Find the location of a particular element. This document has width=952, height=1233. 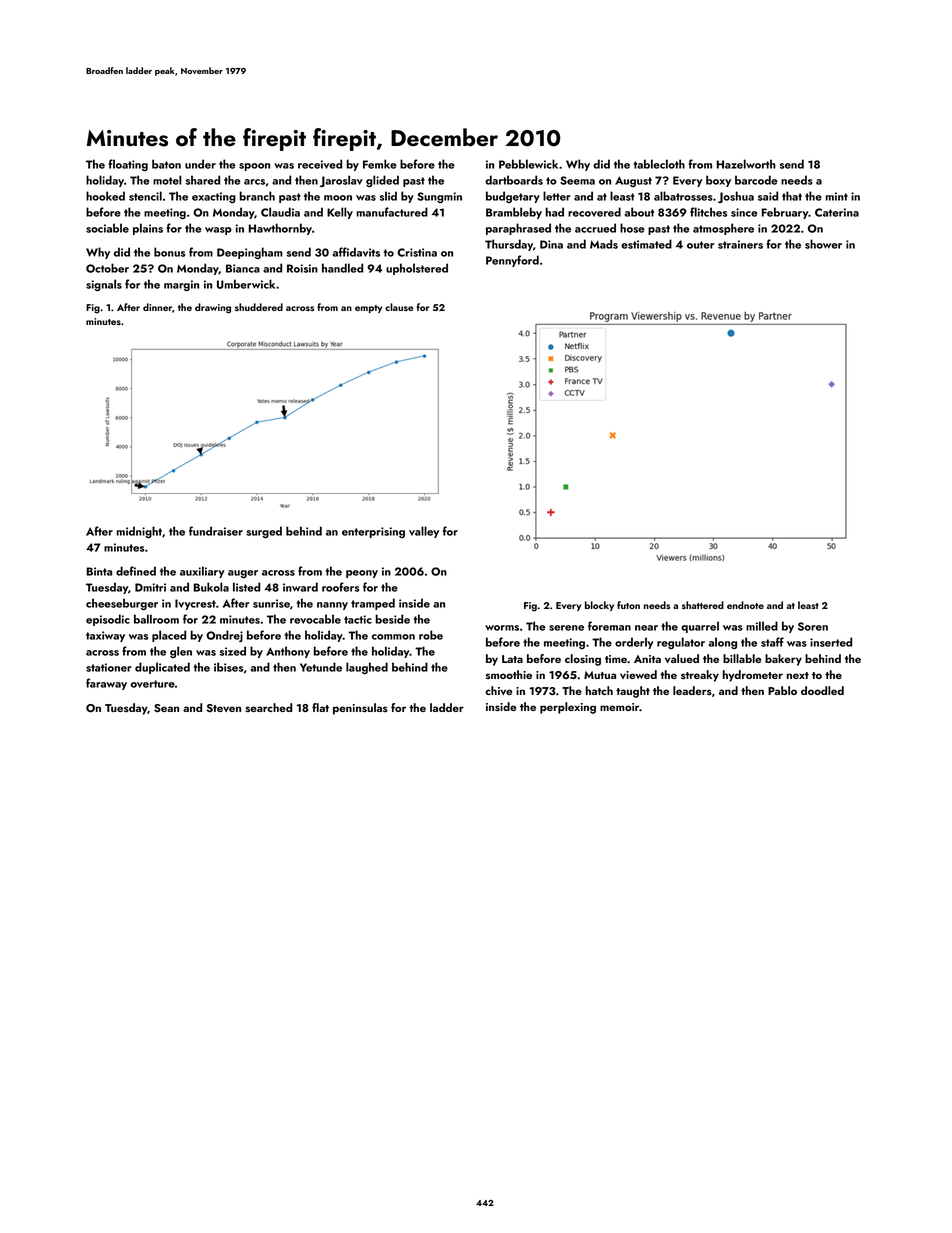

valley is located at coordinates (424, 532).
